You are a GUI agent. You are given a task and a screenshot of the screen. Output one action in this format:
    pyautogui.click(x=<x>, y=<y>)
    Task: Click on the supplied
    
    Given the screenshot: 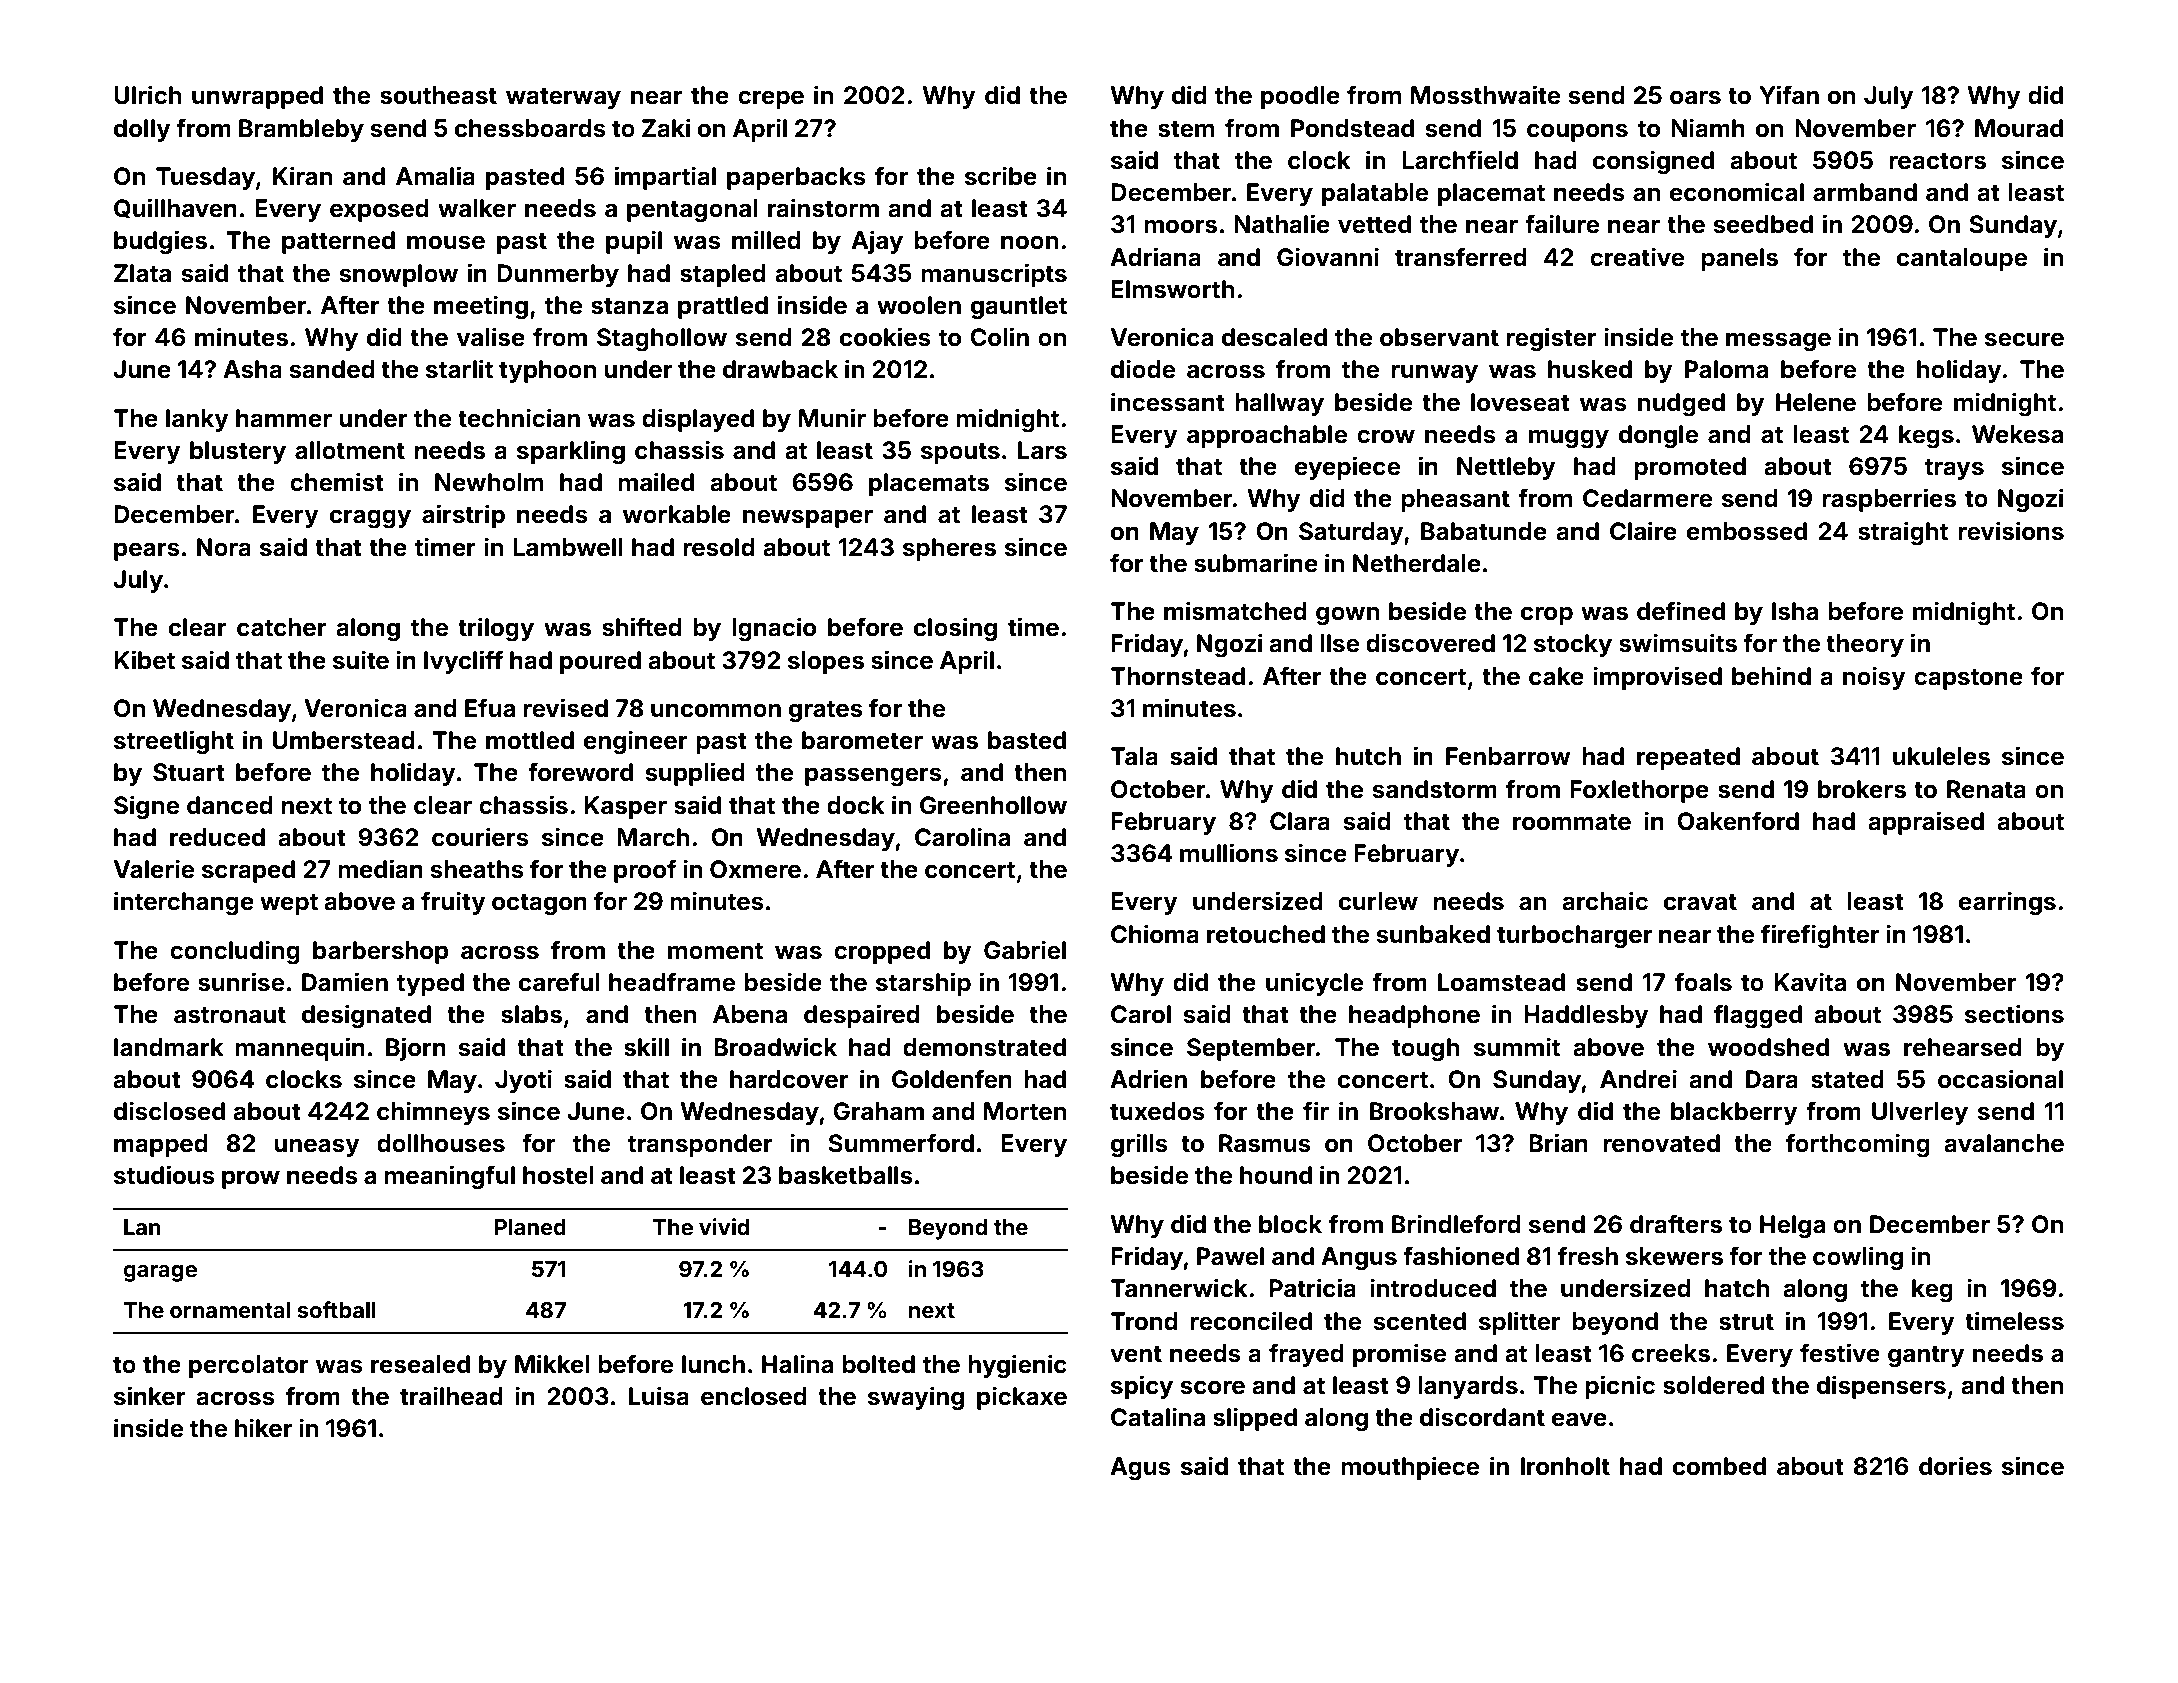 What is the action you would take?
    pyautogui.click(x=695, y=774)
